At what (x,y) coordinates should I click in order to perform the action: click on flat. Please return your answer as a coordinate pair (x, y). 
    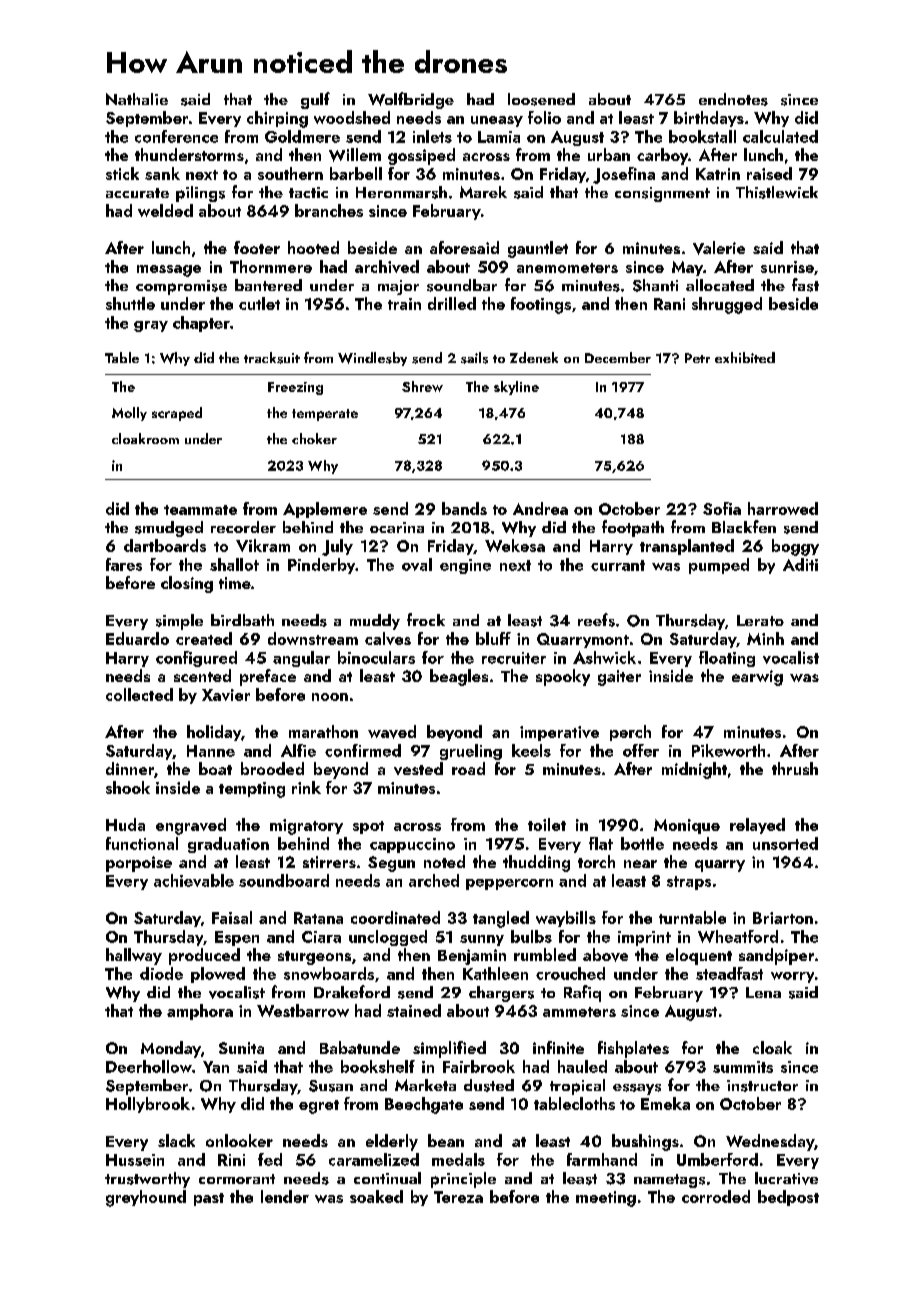
    Looking at the image, I should click on (601, 843).
